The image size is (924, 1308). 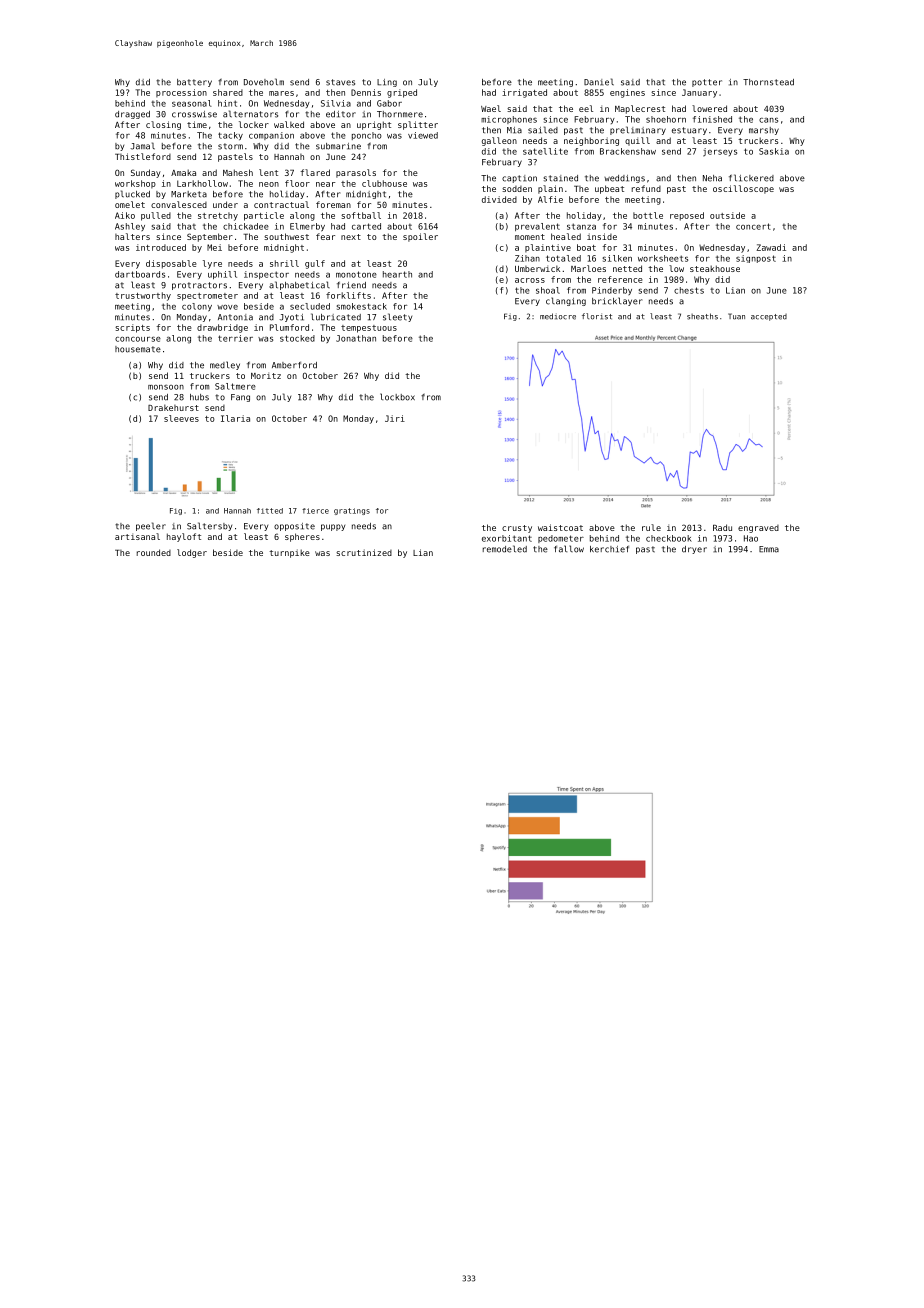 I want to click on artisanal, so click(x=137, y=536).
